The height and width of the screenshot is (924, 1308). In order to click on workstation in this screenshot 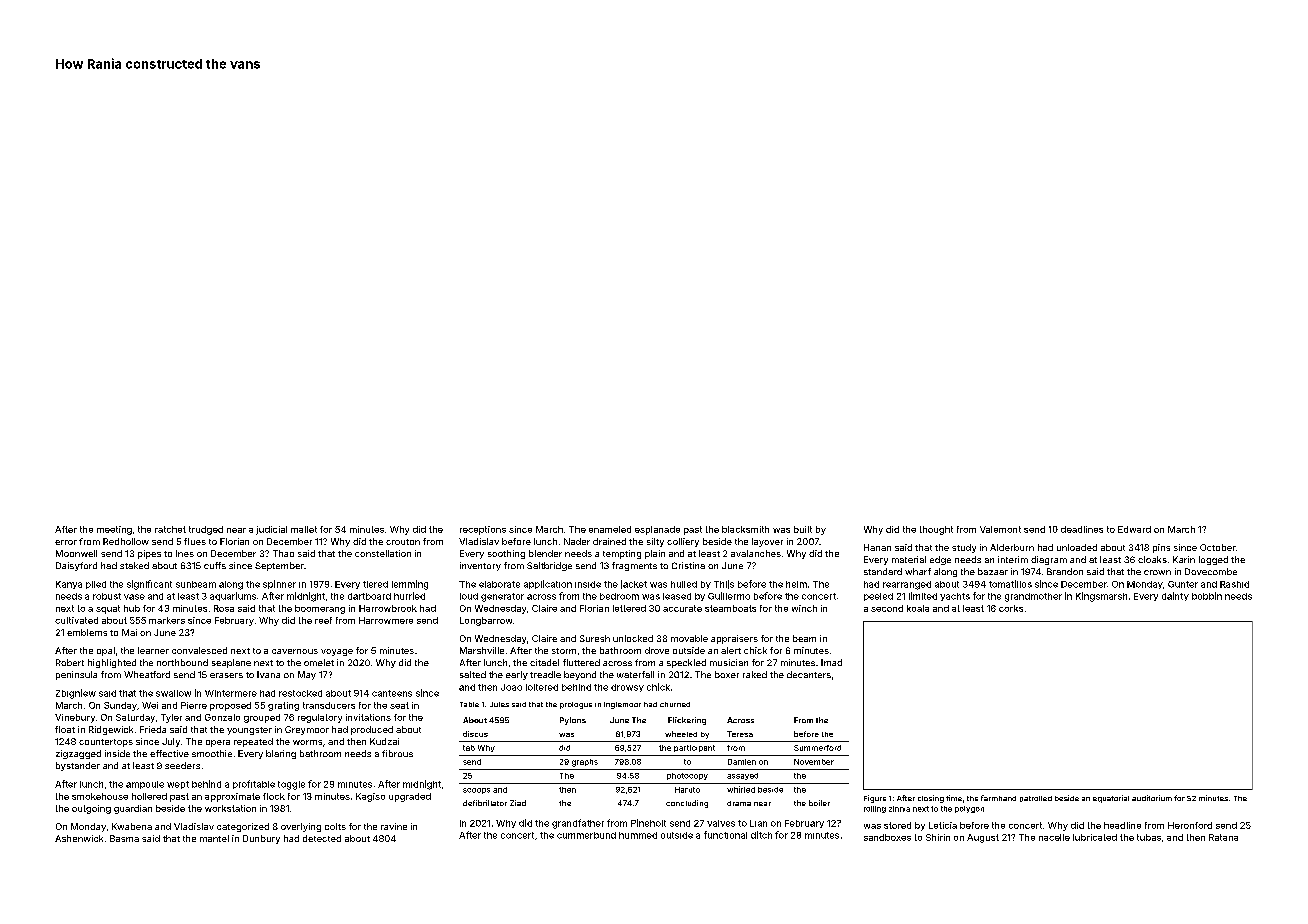, I will do `click(230, 808)`.
